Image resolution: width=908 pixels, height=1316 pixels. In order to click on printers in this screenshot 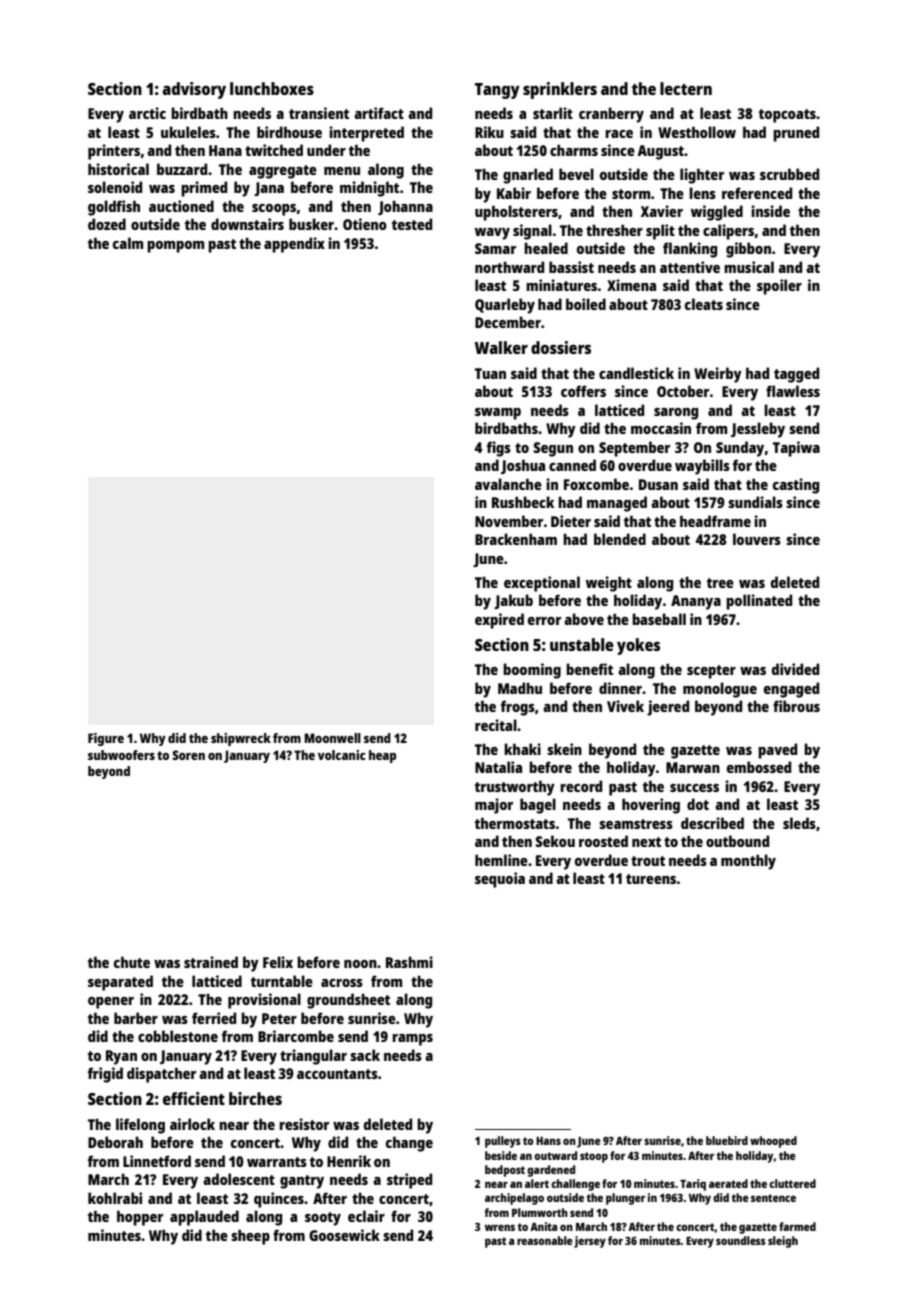, I will do `click(114, 152)`.
